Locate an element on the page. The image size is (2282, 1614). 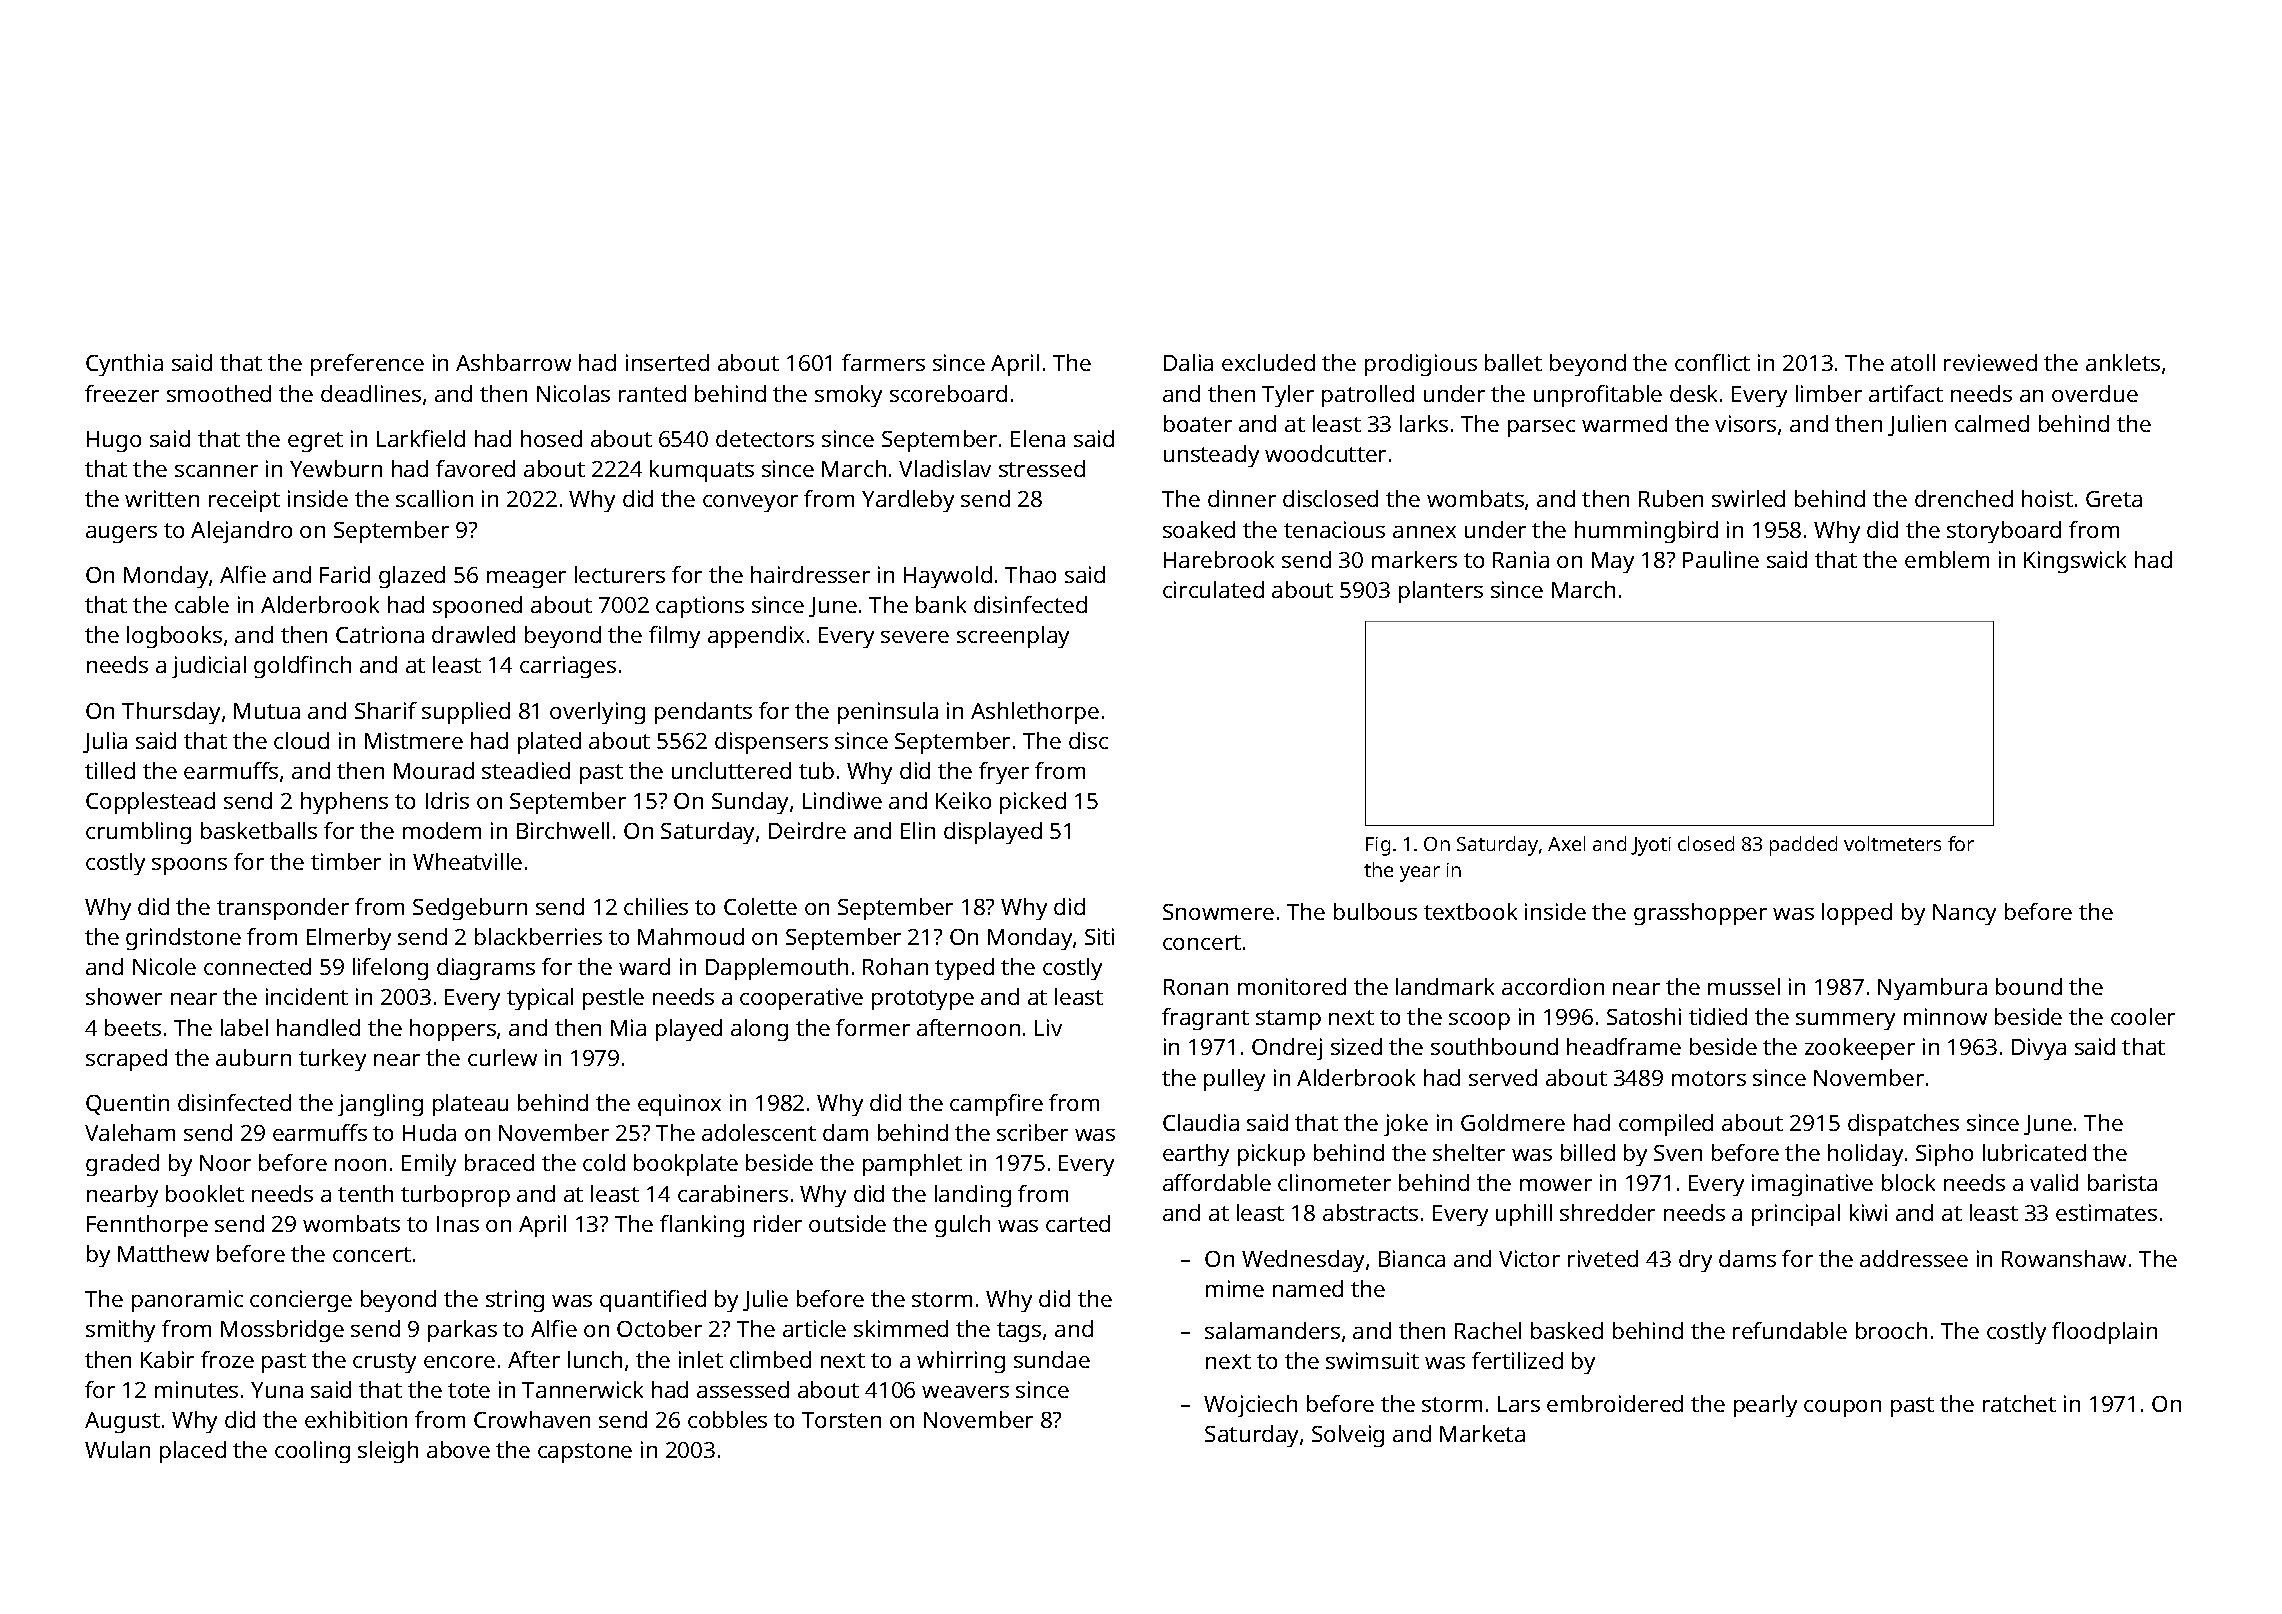
smoothed is located at coordinates (219, 393).
